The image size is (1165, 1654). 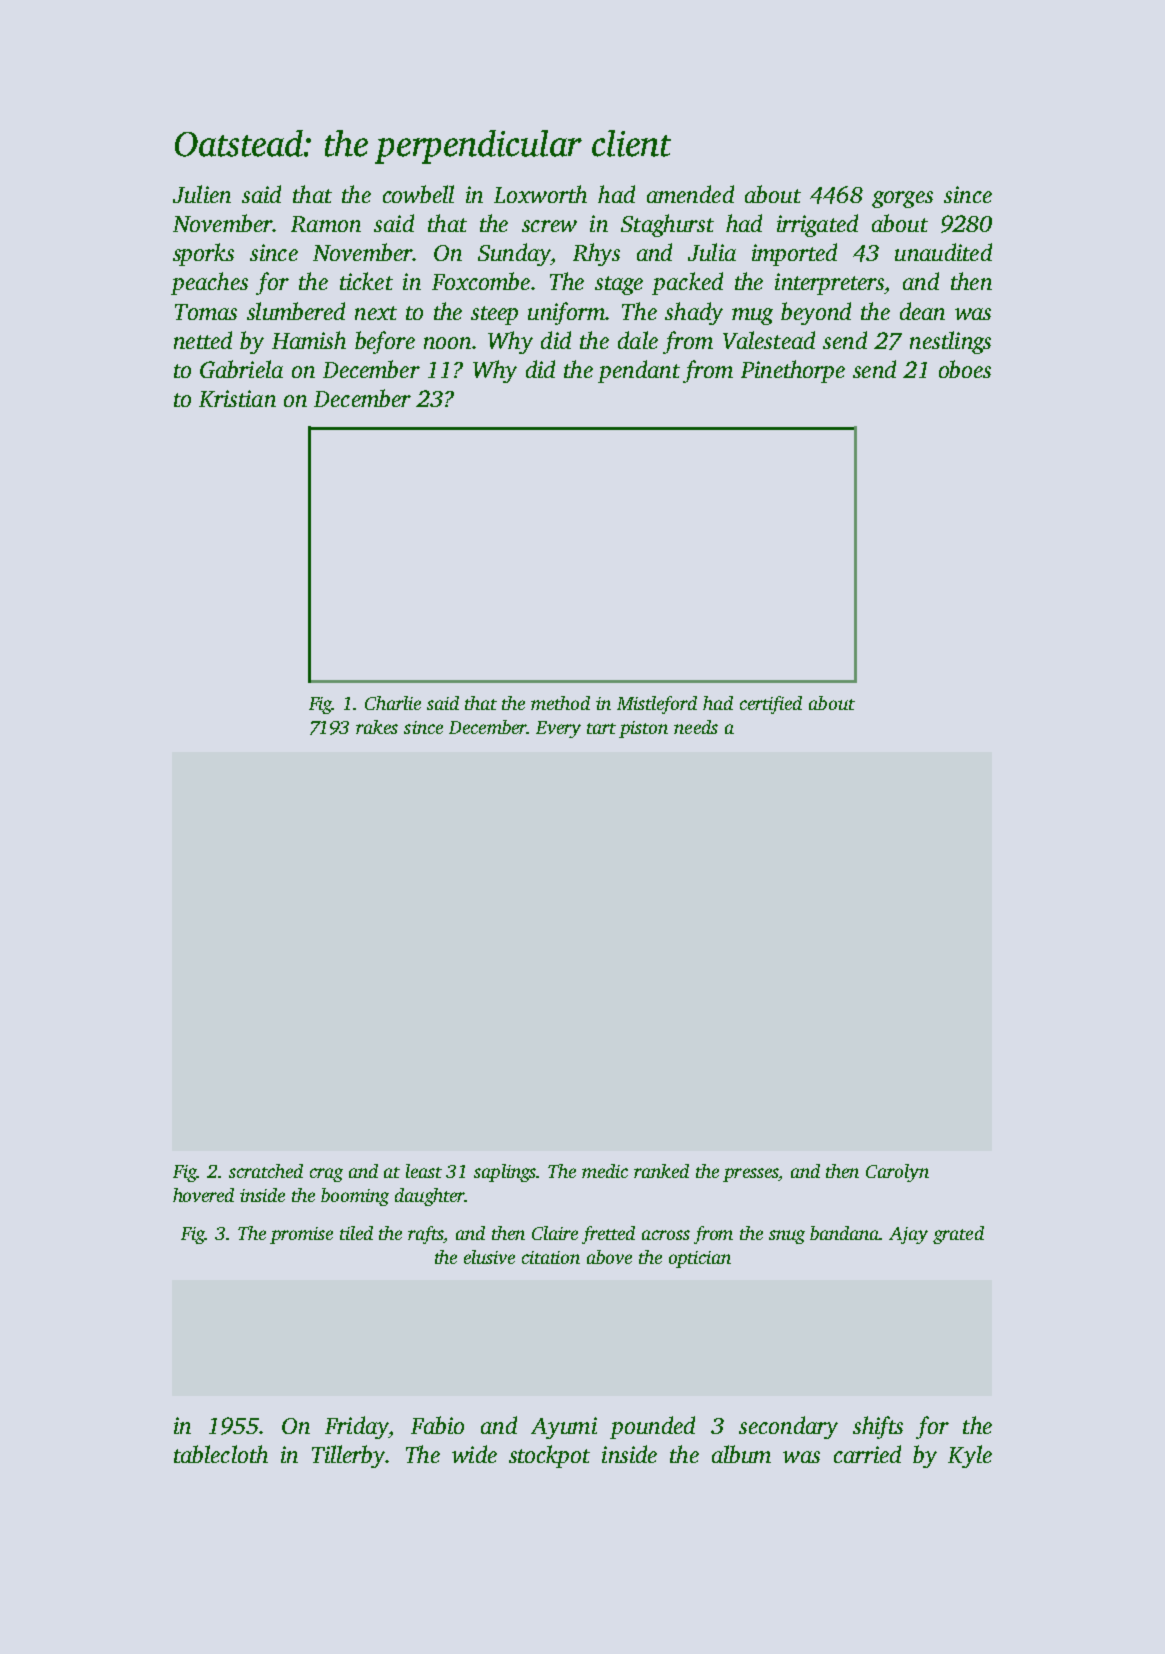 What do you see at coordinates (540, 194) in the screenshot?
I see `Loxworth` at bounding box center [540, 194].
